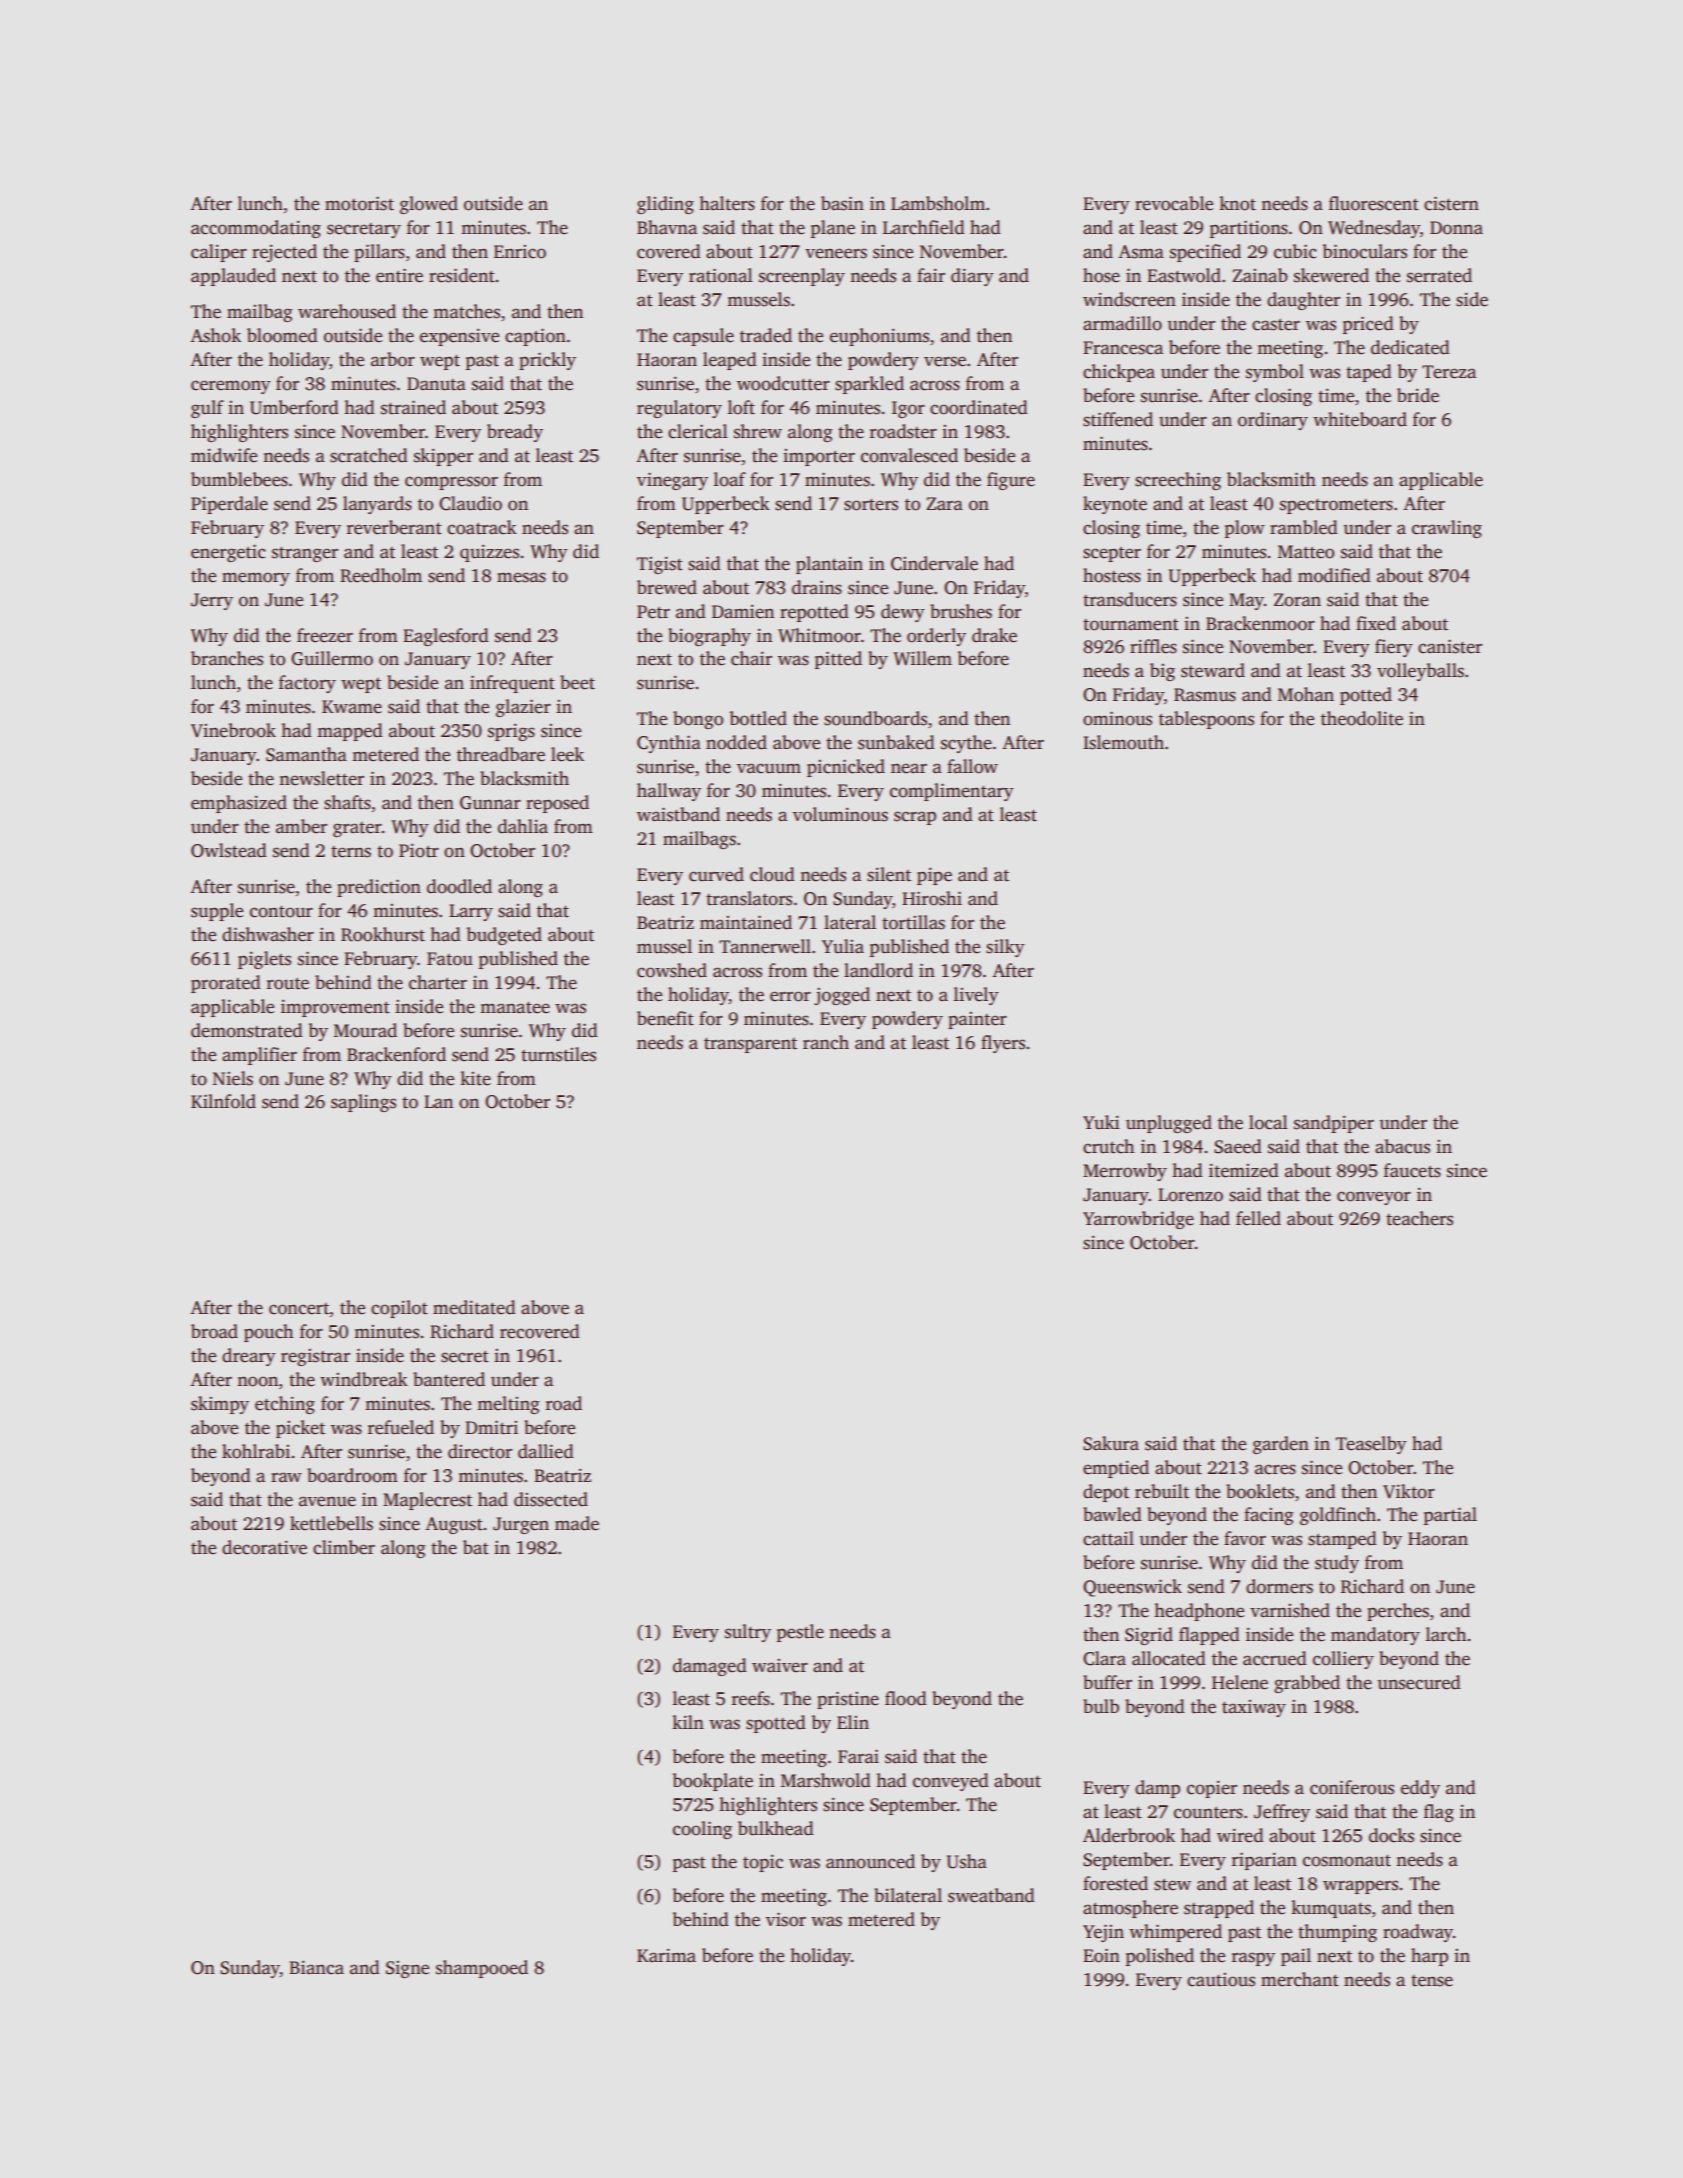 Image resolution: width=1683 pixels, height=2178 pixels. Describe the element at coordinates (1125, 1172) in the document. I see `Merrowby` at that location.
